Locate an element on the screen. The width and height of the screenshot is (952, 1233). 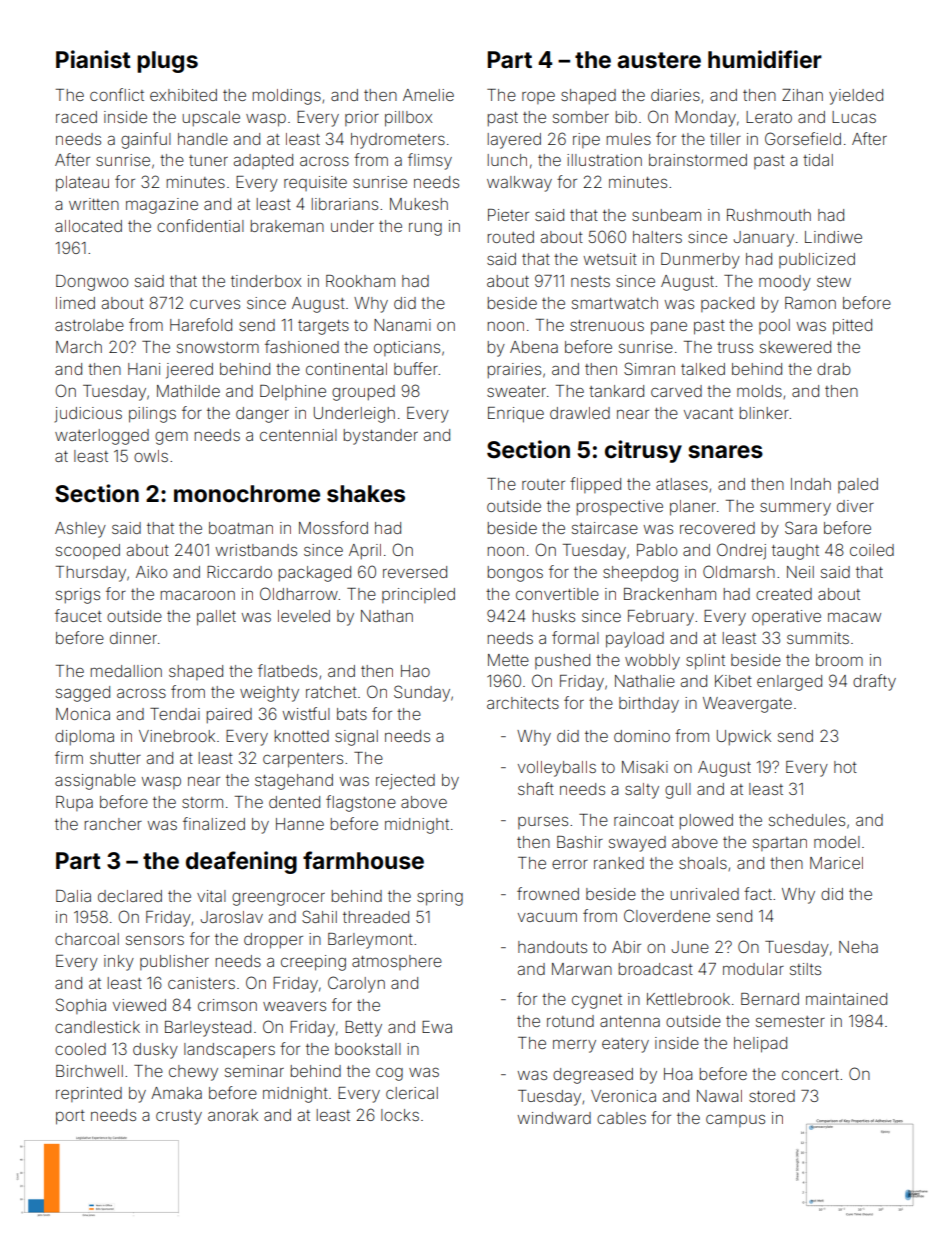
locks is located at coordinates (400, 1115).
